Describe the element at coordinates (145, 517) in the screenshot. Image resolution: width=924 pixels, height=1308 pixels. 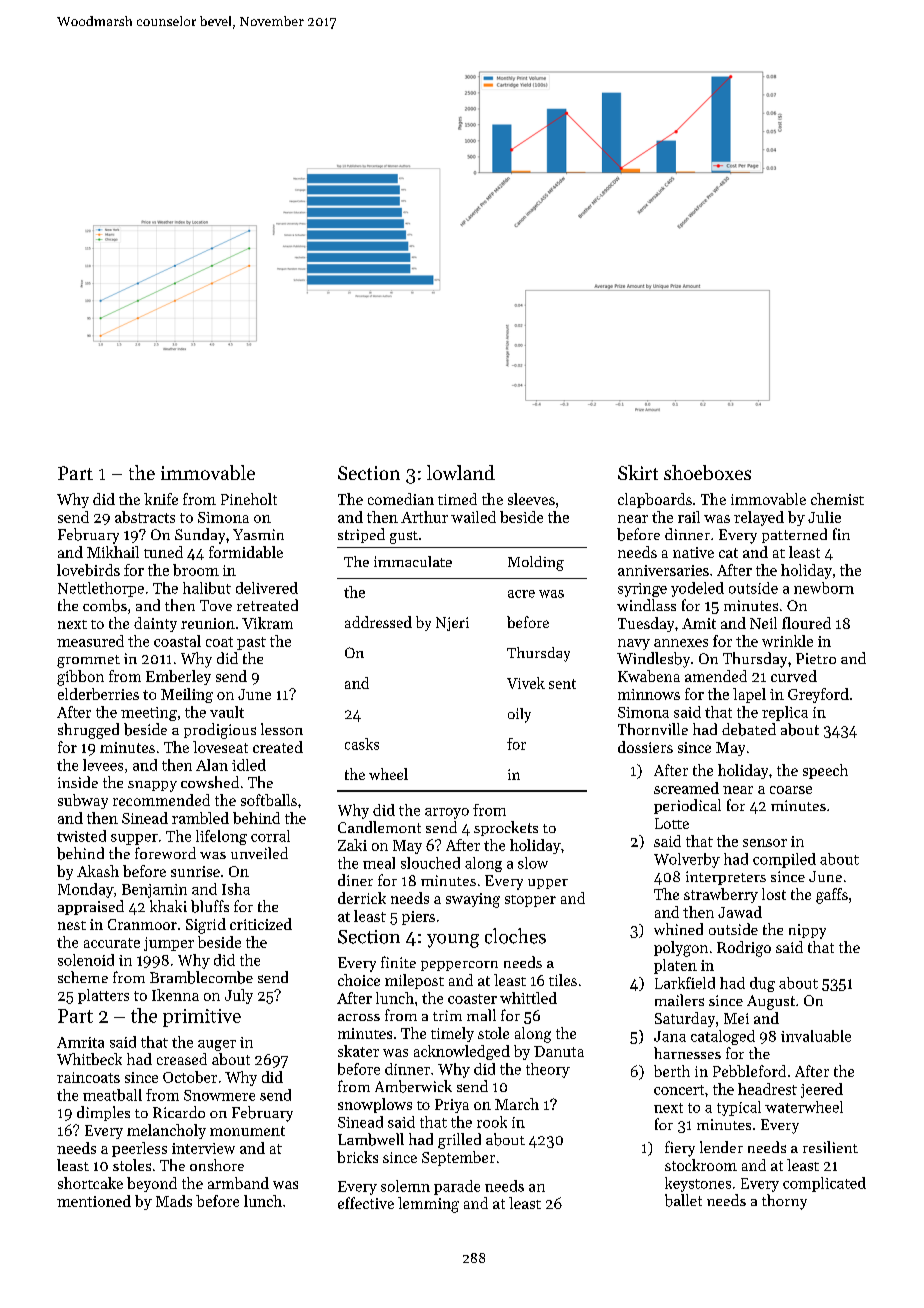
I see `abstracts` at that location.
